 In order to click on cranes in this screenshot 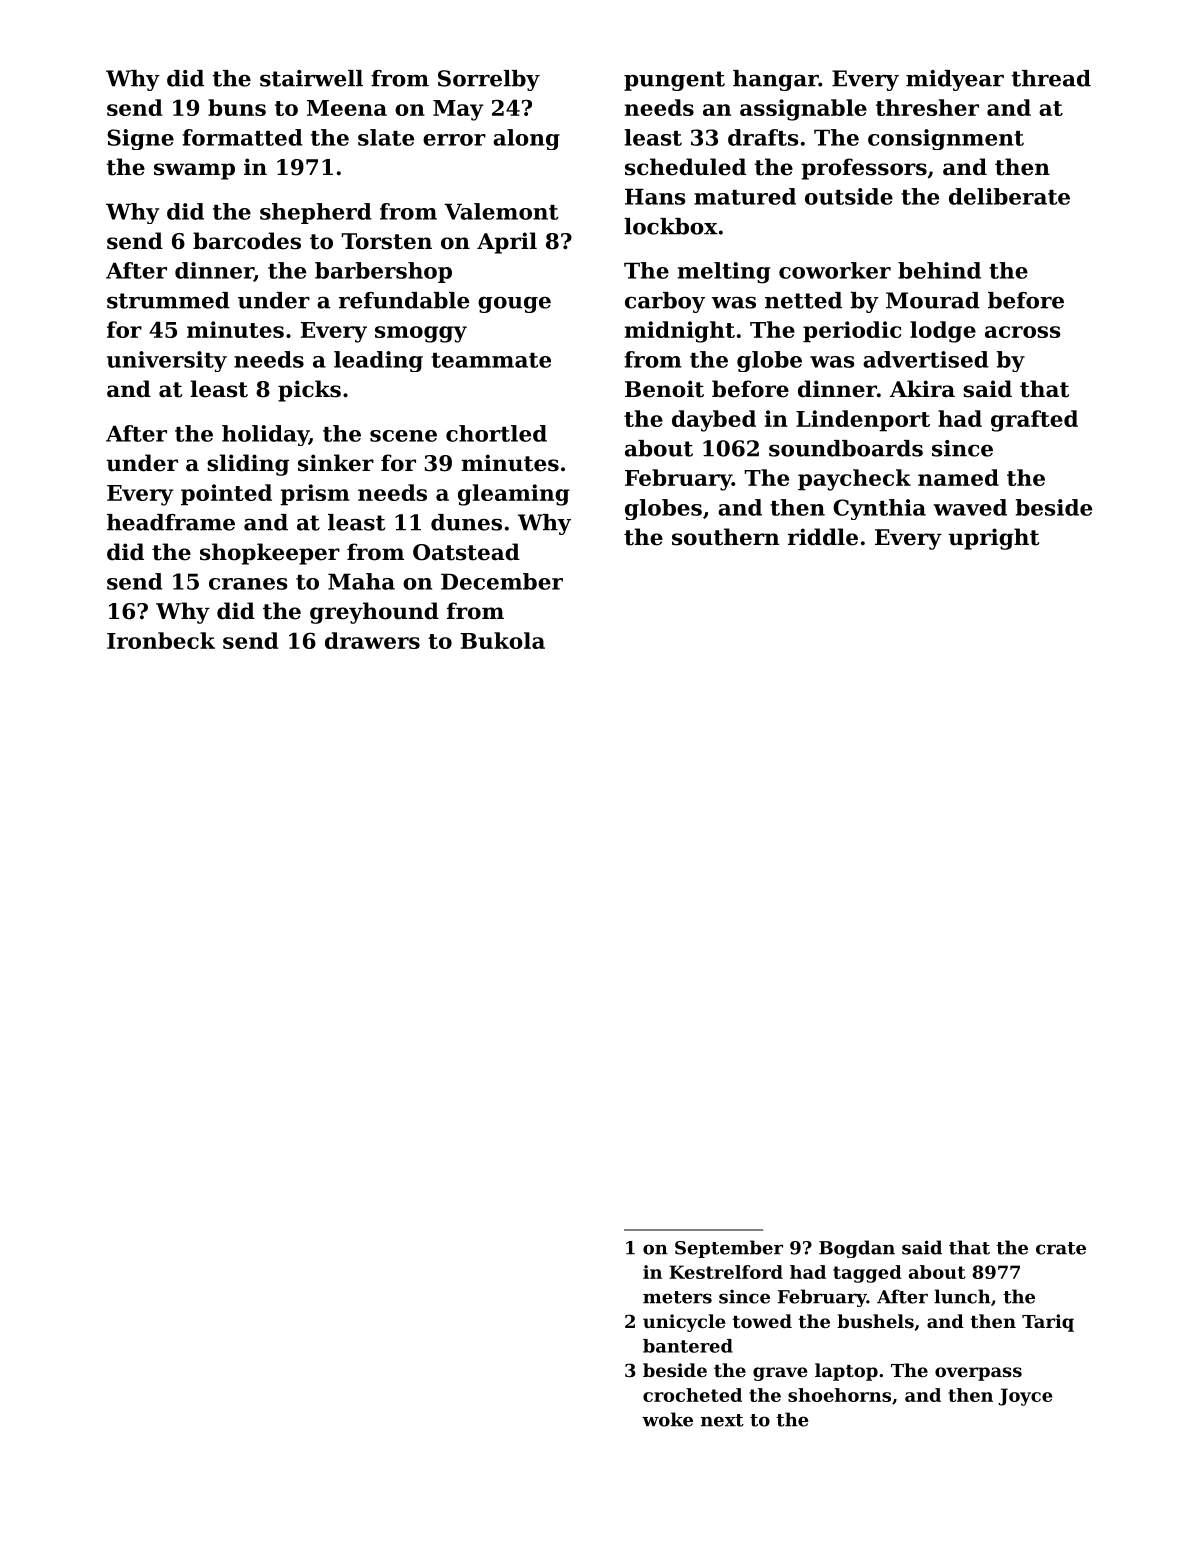, I will do `click(248, 584)`.
